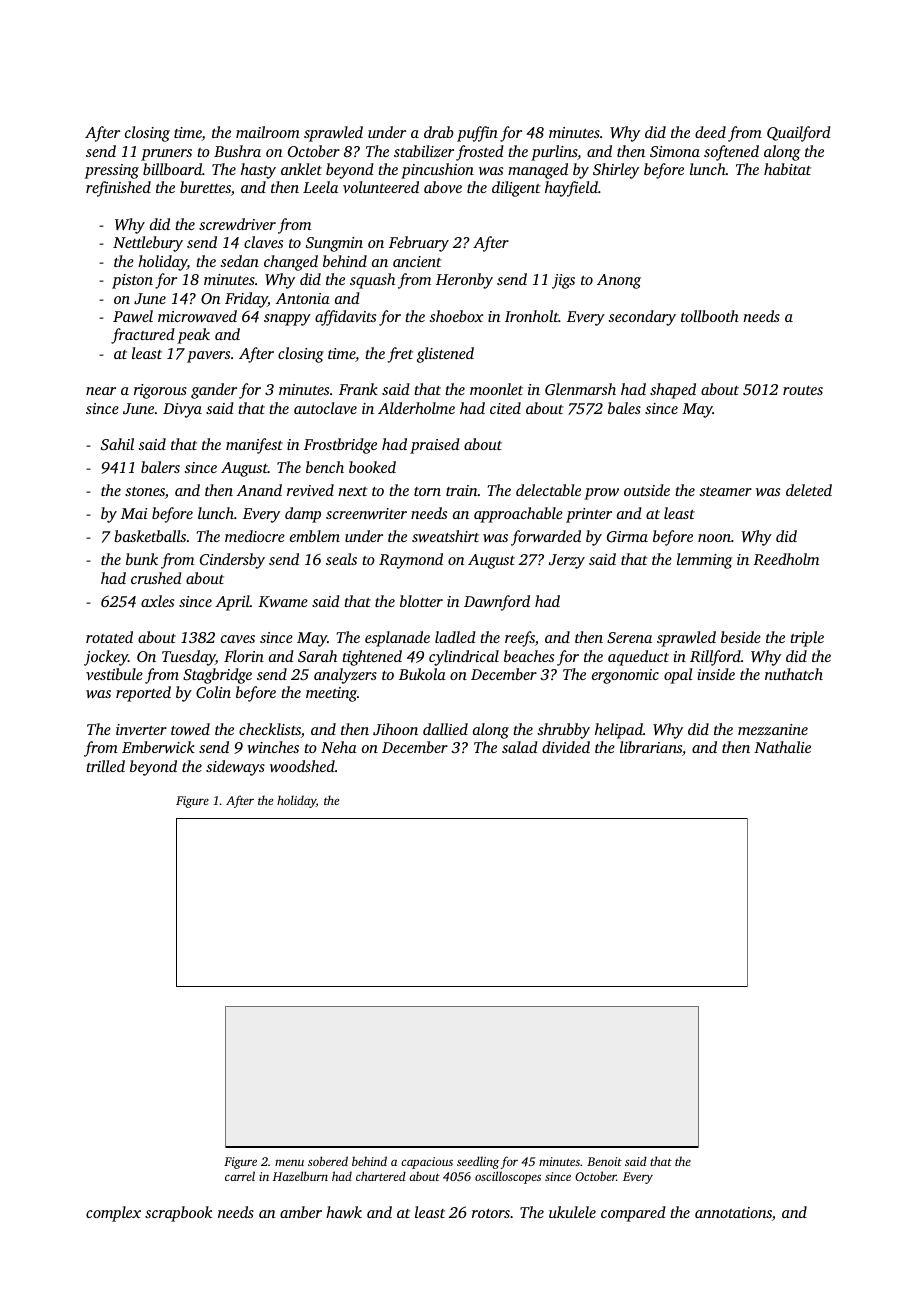  What do you see at coordinates (782, 747) in the screenshot?
I see `Nathalie` at bounding box center [782, 747].
